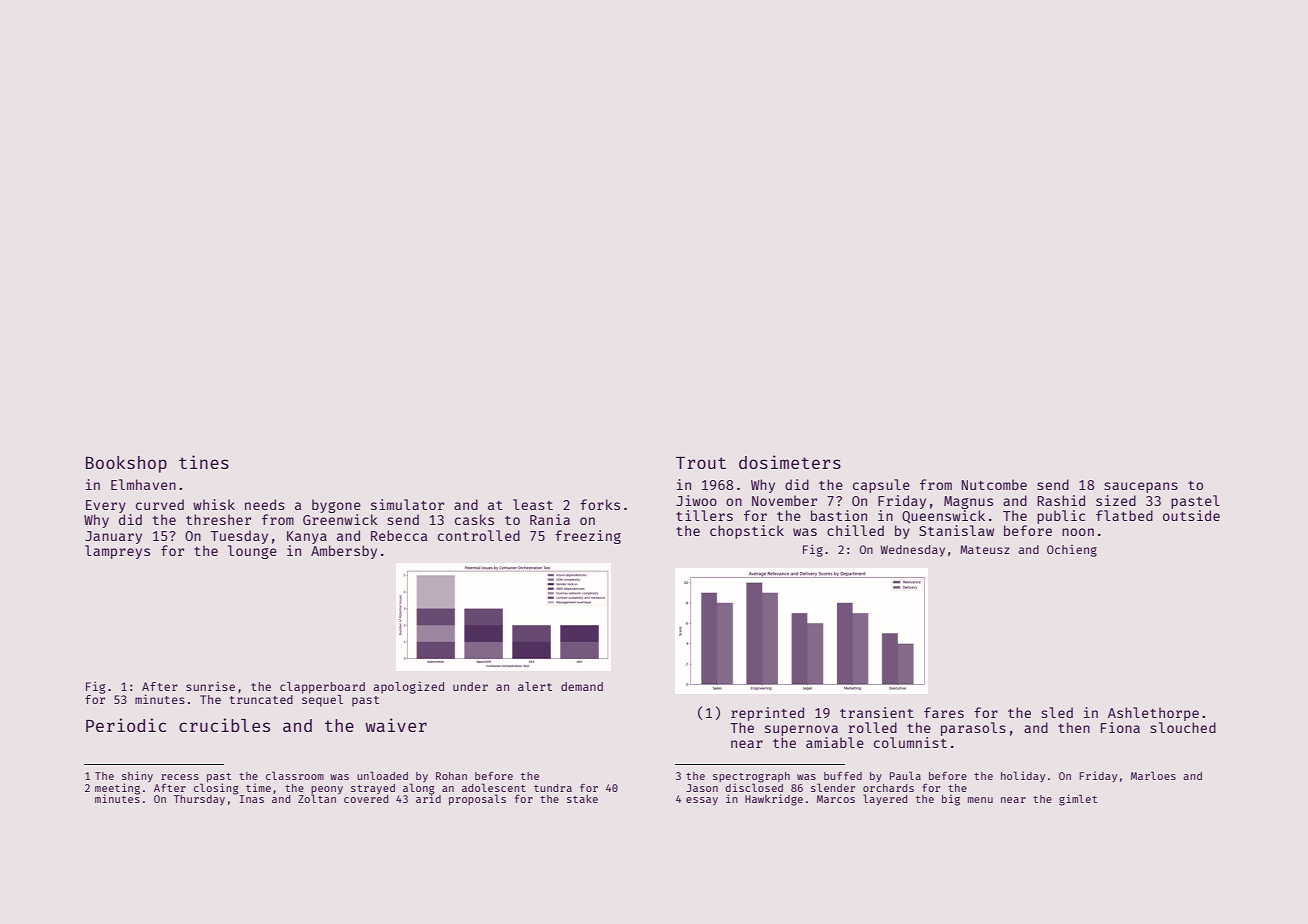  What do you see at coordinates (470, 686) in the page?
I see `under` at bounding box center [470, 686].
